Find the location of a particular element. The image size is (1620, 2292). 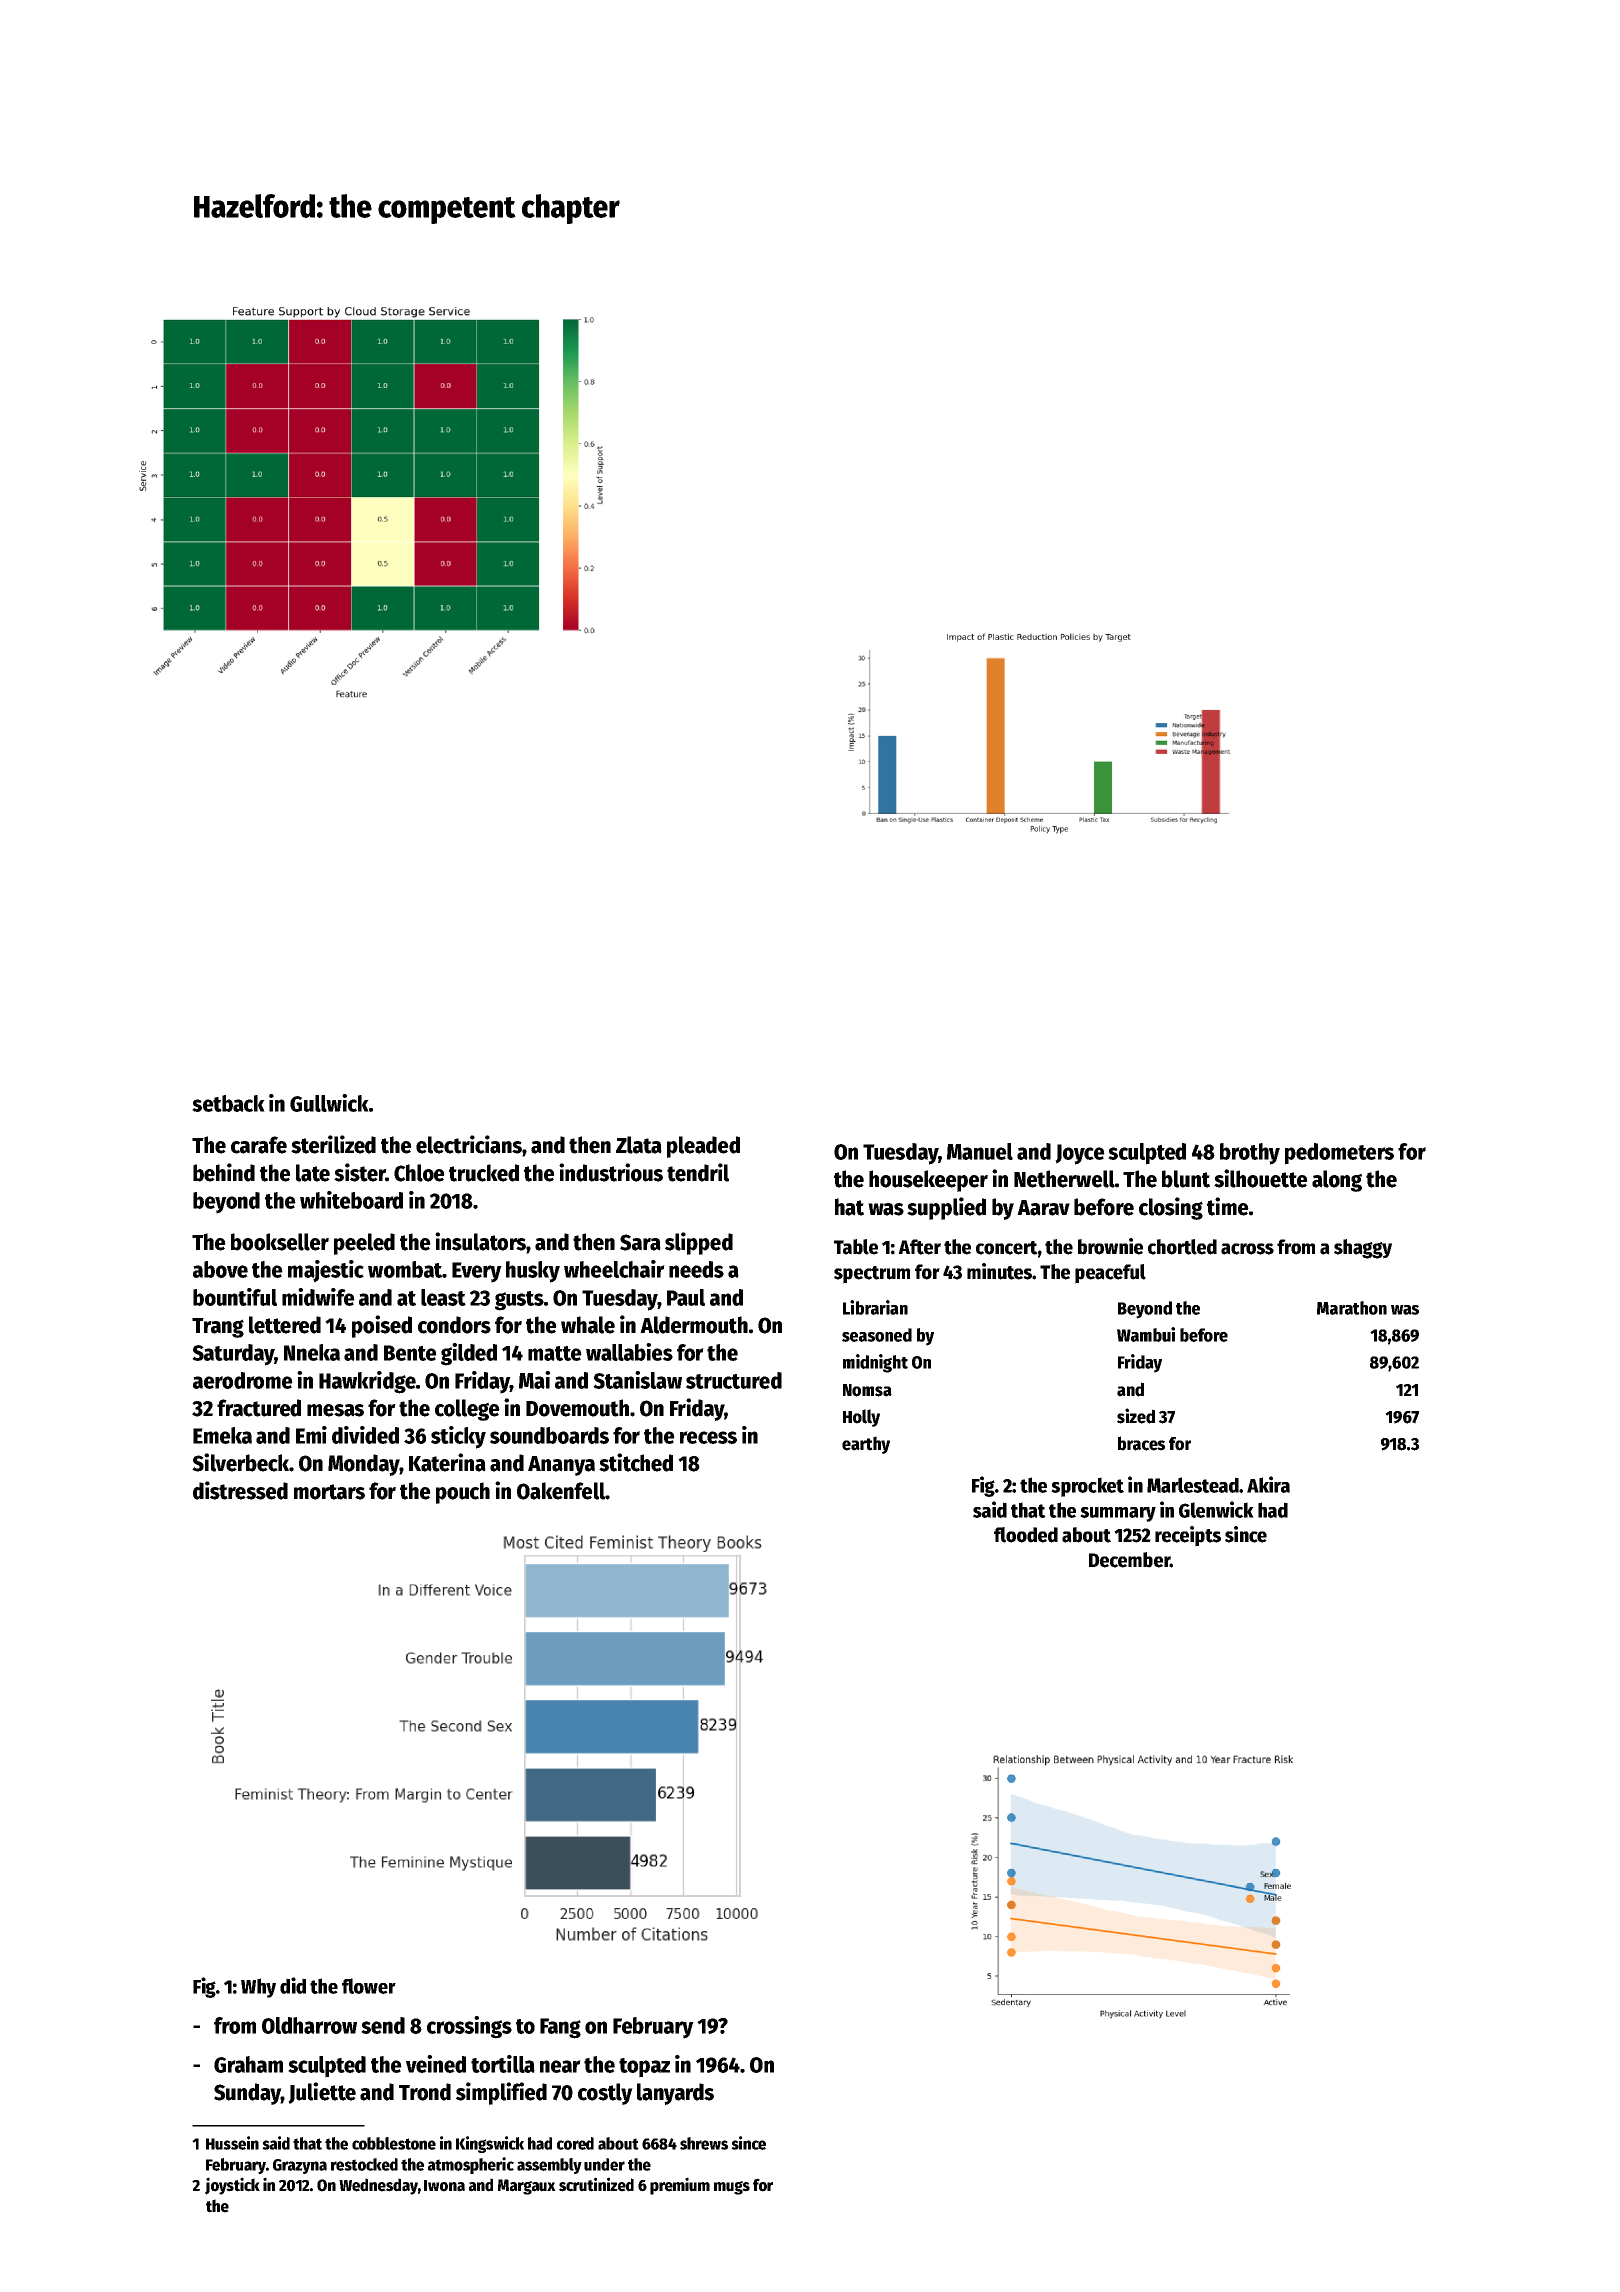

flower is located at coordinates (369, 1986).
